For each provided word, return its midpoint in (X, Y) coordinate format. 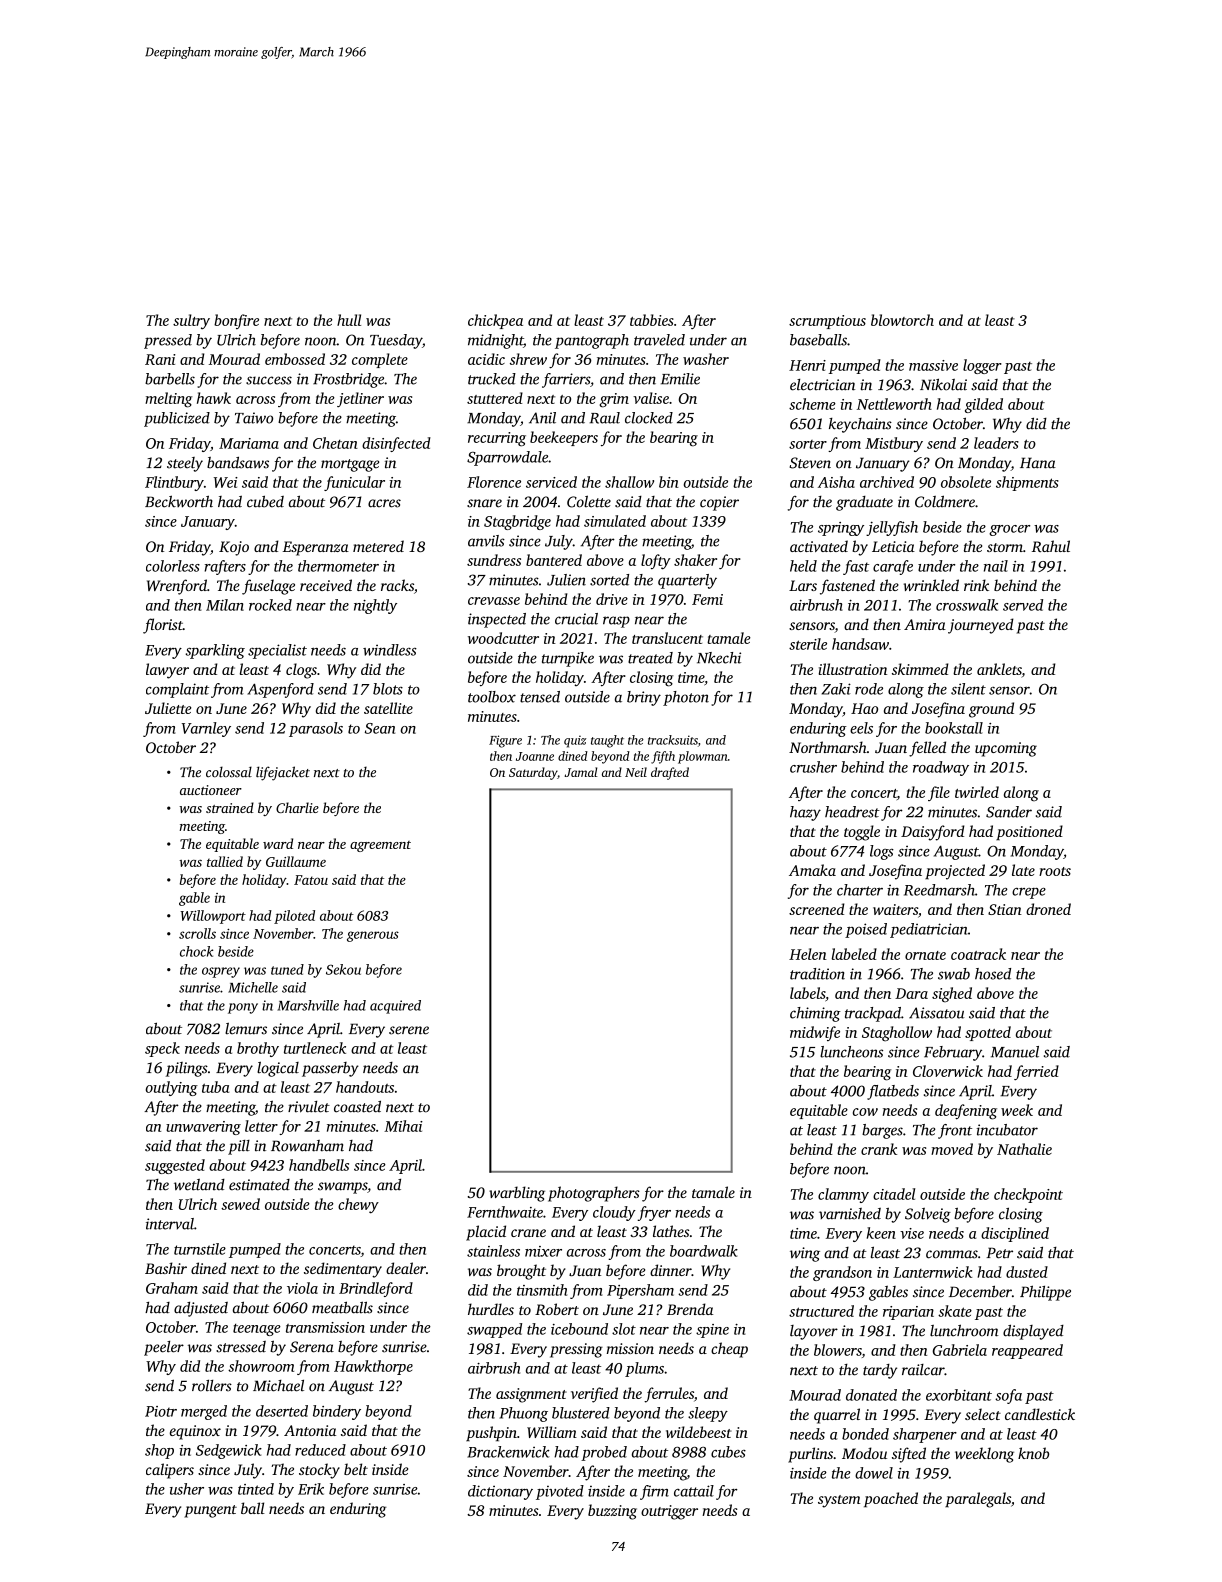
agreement (380, 846)
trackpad (873, 1014)
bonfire (236, 321)
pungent (210, 1511)
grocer (1009, 530)
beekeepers (564, 438)
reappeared (1027, 1351)
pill (239, 1147)
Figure (505, 741)
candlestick (1040, 1414)
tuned (287, 969)
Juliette (168, 708)
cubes (728, 1452)
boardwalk (704, 1251)
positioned (1029, 832)
